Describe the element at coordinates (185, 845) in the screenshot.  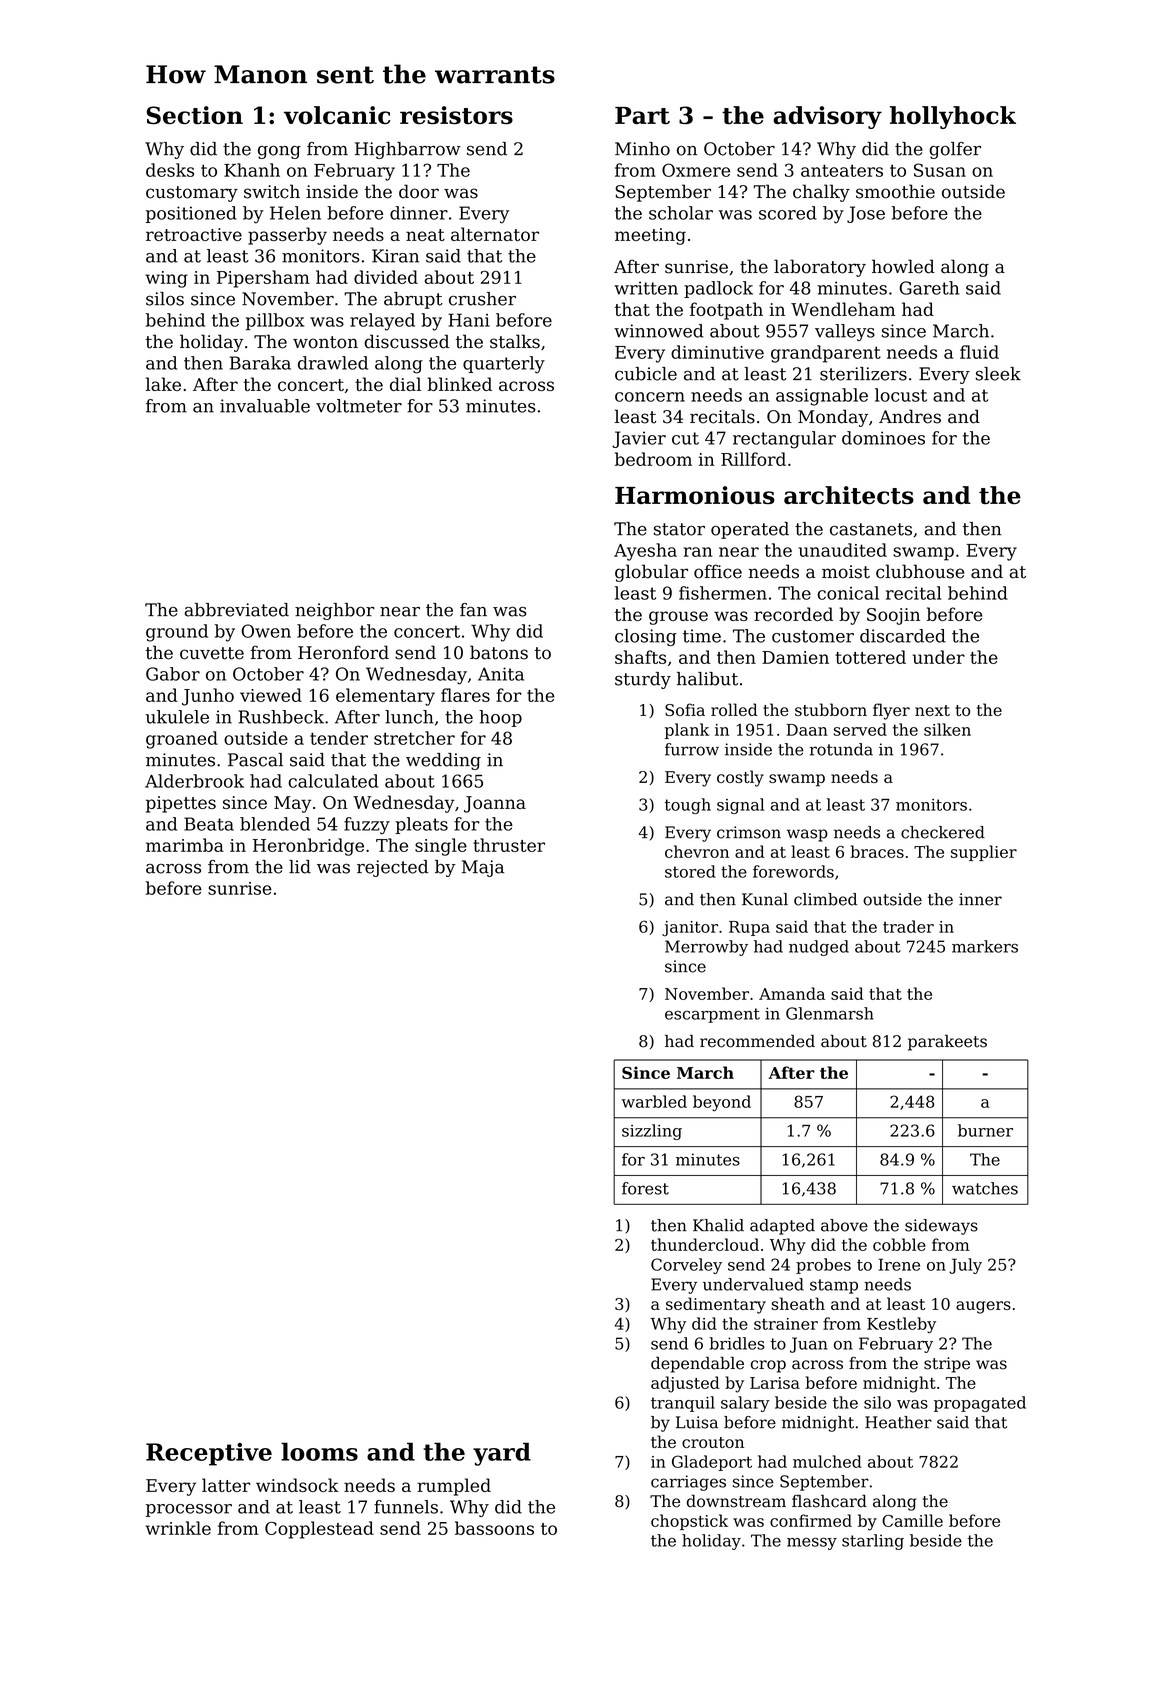
I see `marimba` at that location.
